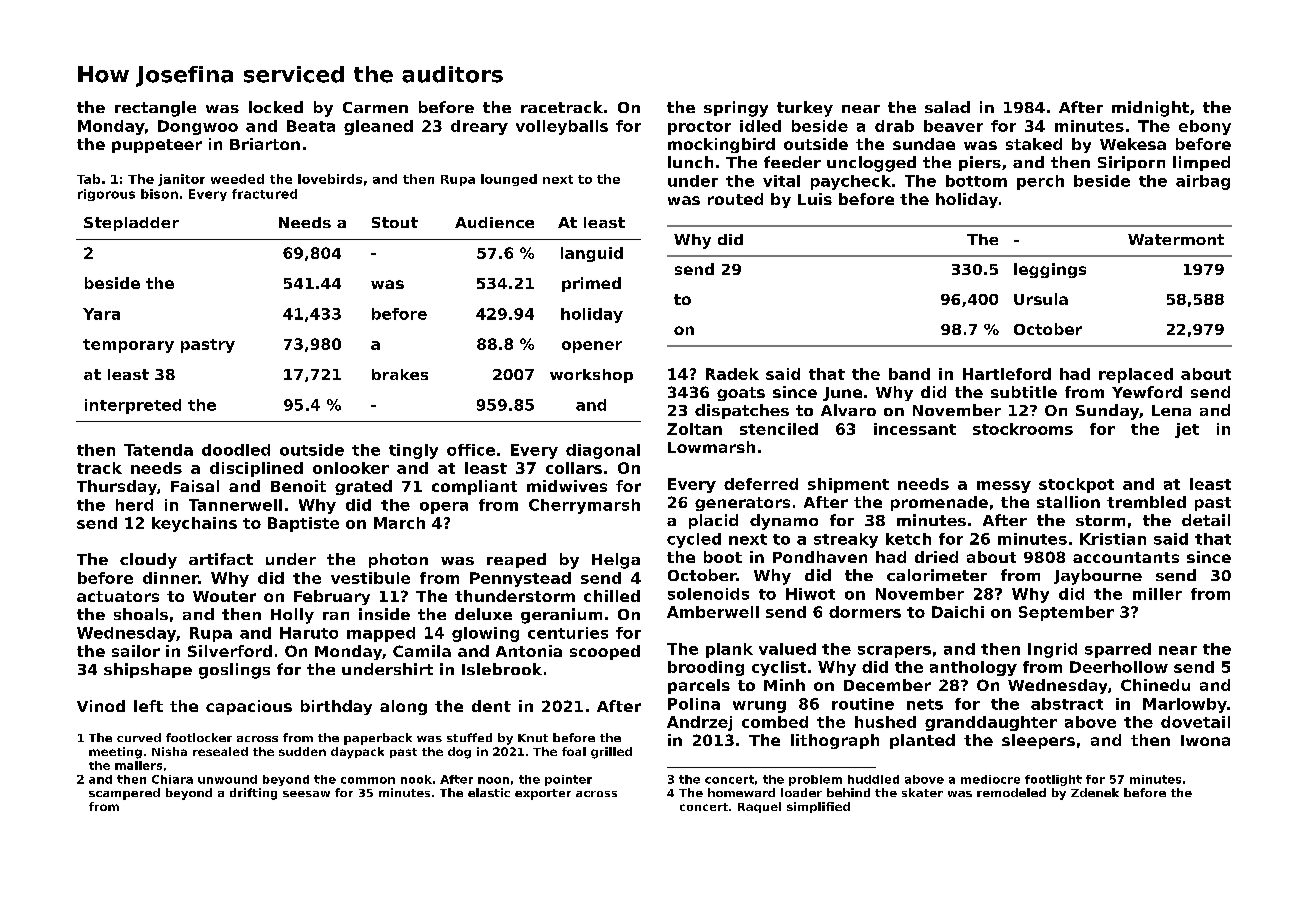 This document has width=1308, height=924. I want to click on foal, so click(574, 751).
